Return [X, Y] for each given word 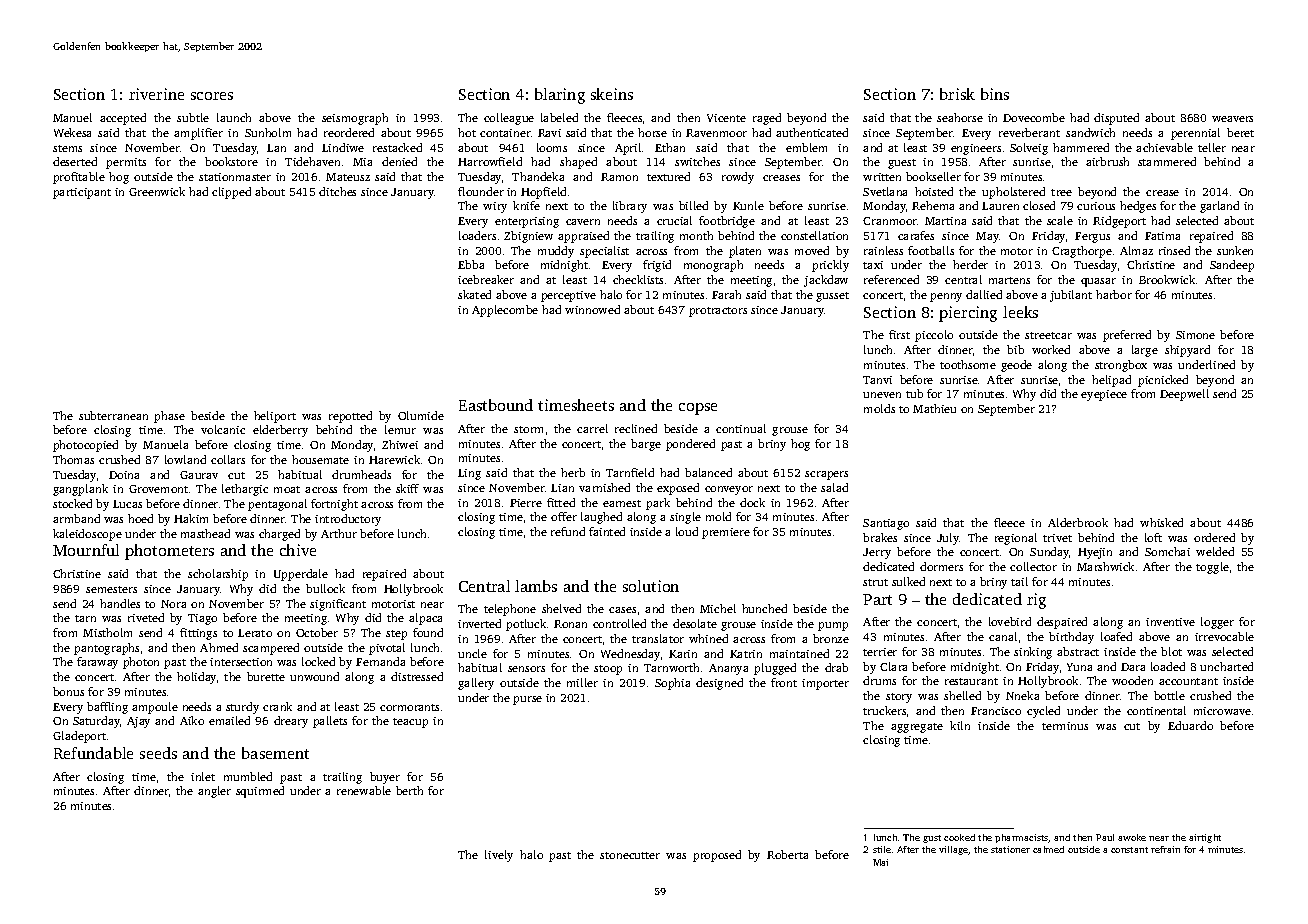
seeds [158, 753]
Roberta [787, 854]
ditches [337, 191]
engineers [976, 149]
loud [687, 531]
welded [1215, 551]
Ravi [549, 133]
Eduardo [1190, 725]
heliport [275, 417]
